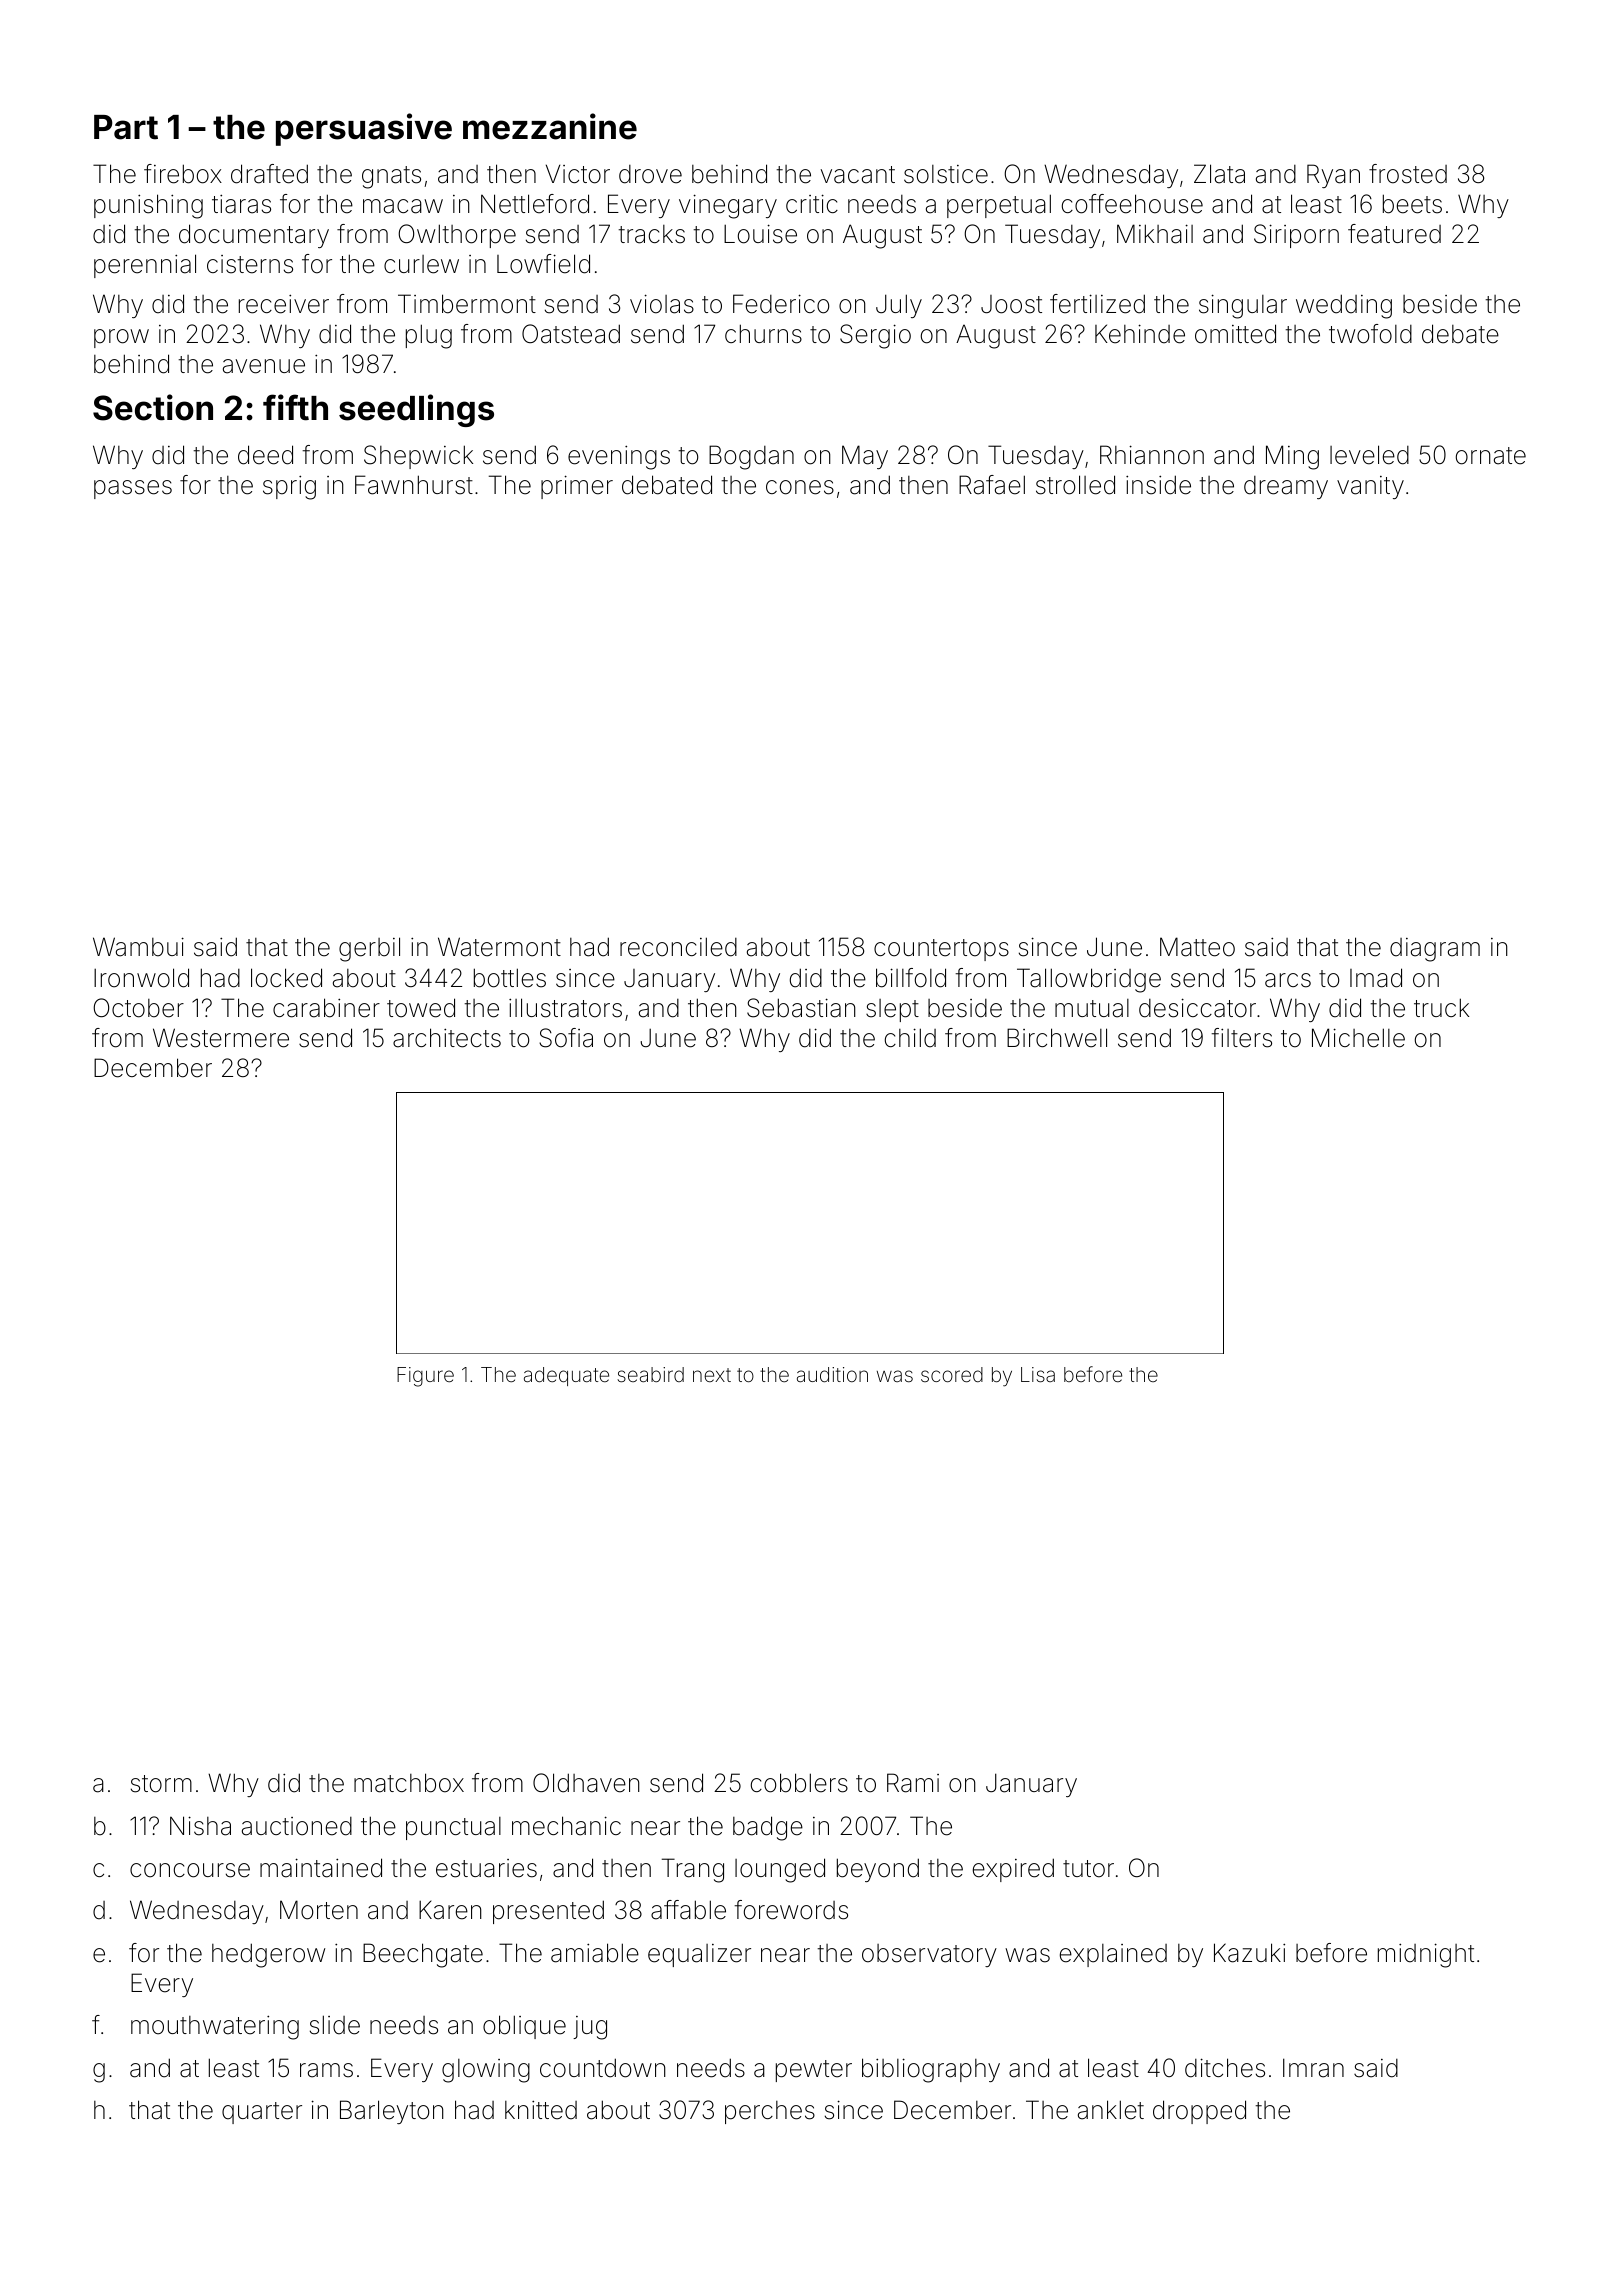  What do you see at coordinates (590, 2028) in the screenshot?
I see `jug` at bounding box center [590, 2028].
